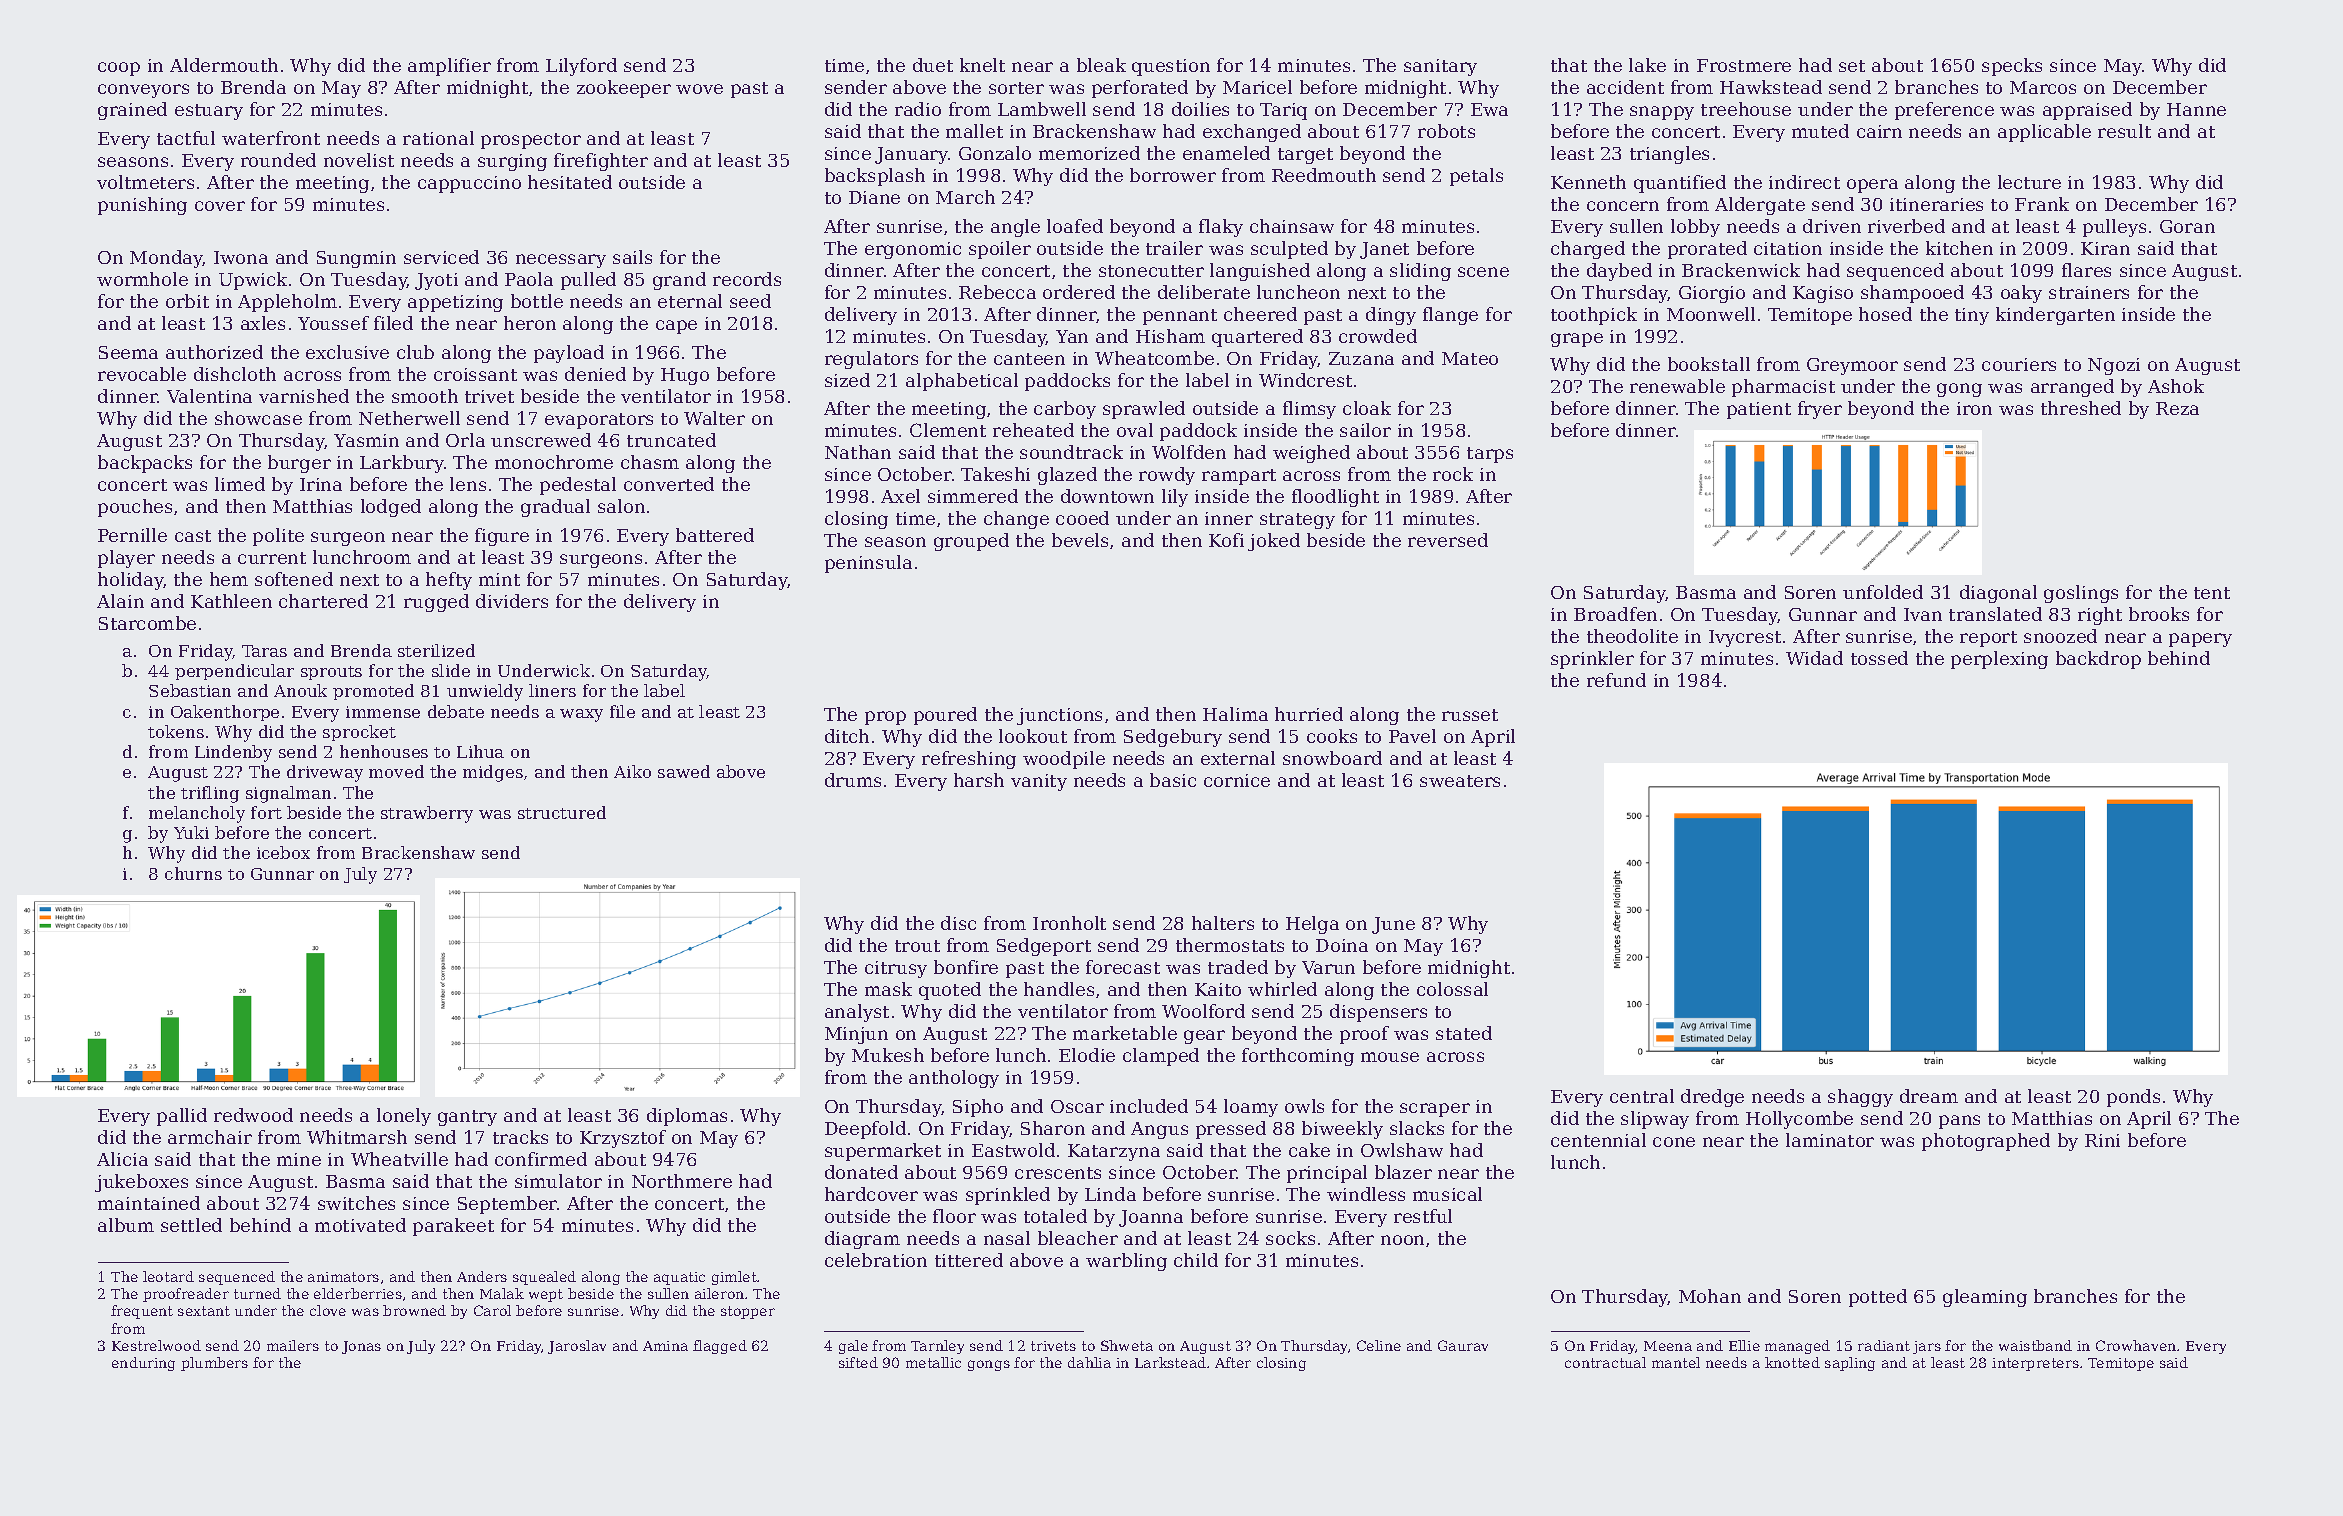  Describe the element at coordinates (1059, 716) in the image. I see `junctions` at that location.
